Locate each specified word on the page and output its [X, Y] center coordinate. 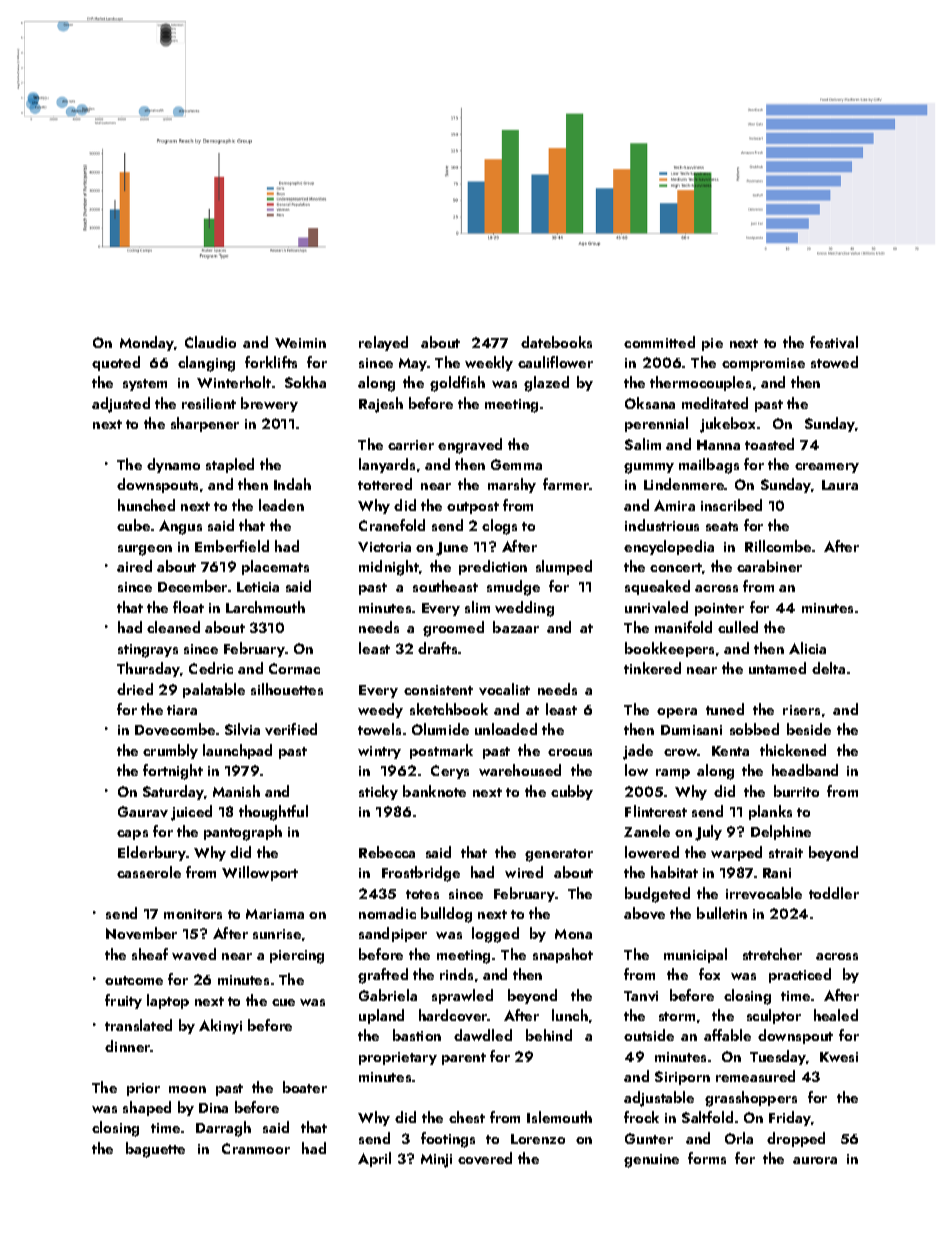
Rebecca [387, 852]
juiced [191, 813]
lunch [570, 1015]
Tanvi [641, 996]
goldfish [457, 384]
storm [677, 1016]
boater [305, 1087]
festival [834, 342]
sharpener [205, 424]
